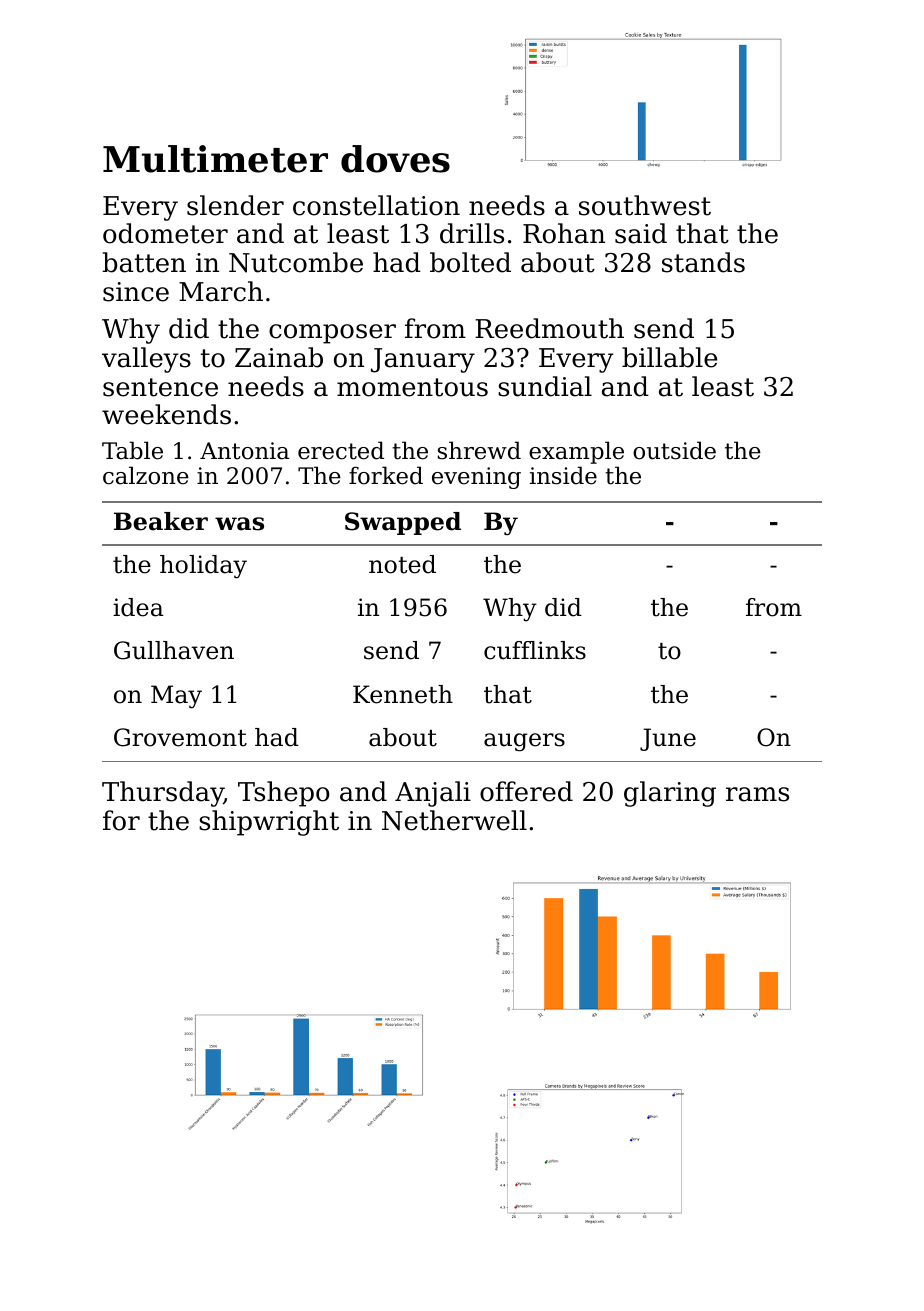 Image resolution: width=924 pixels, height=1311 pixels. I want to click on doves, so click(395, 159).
